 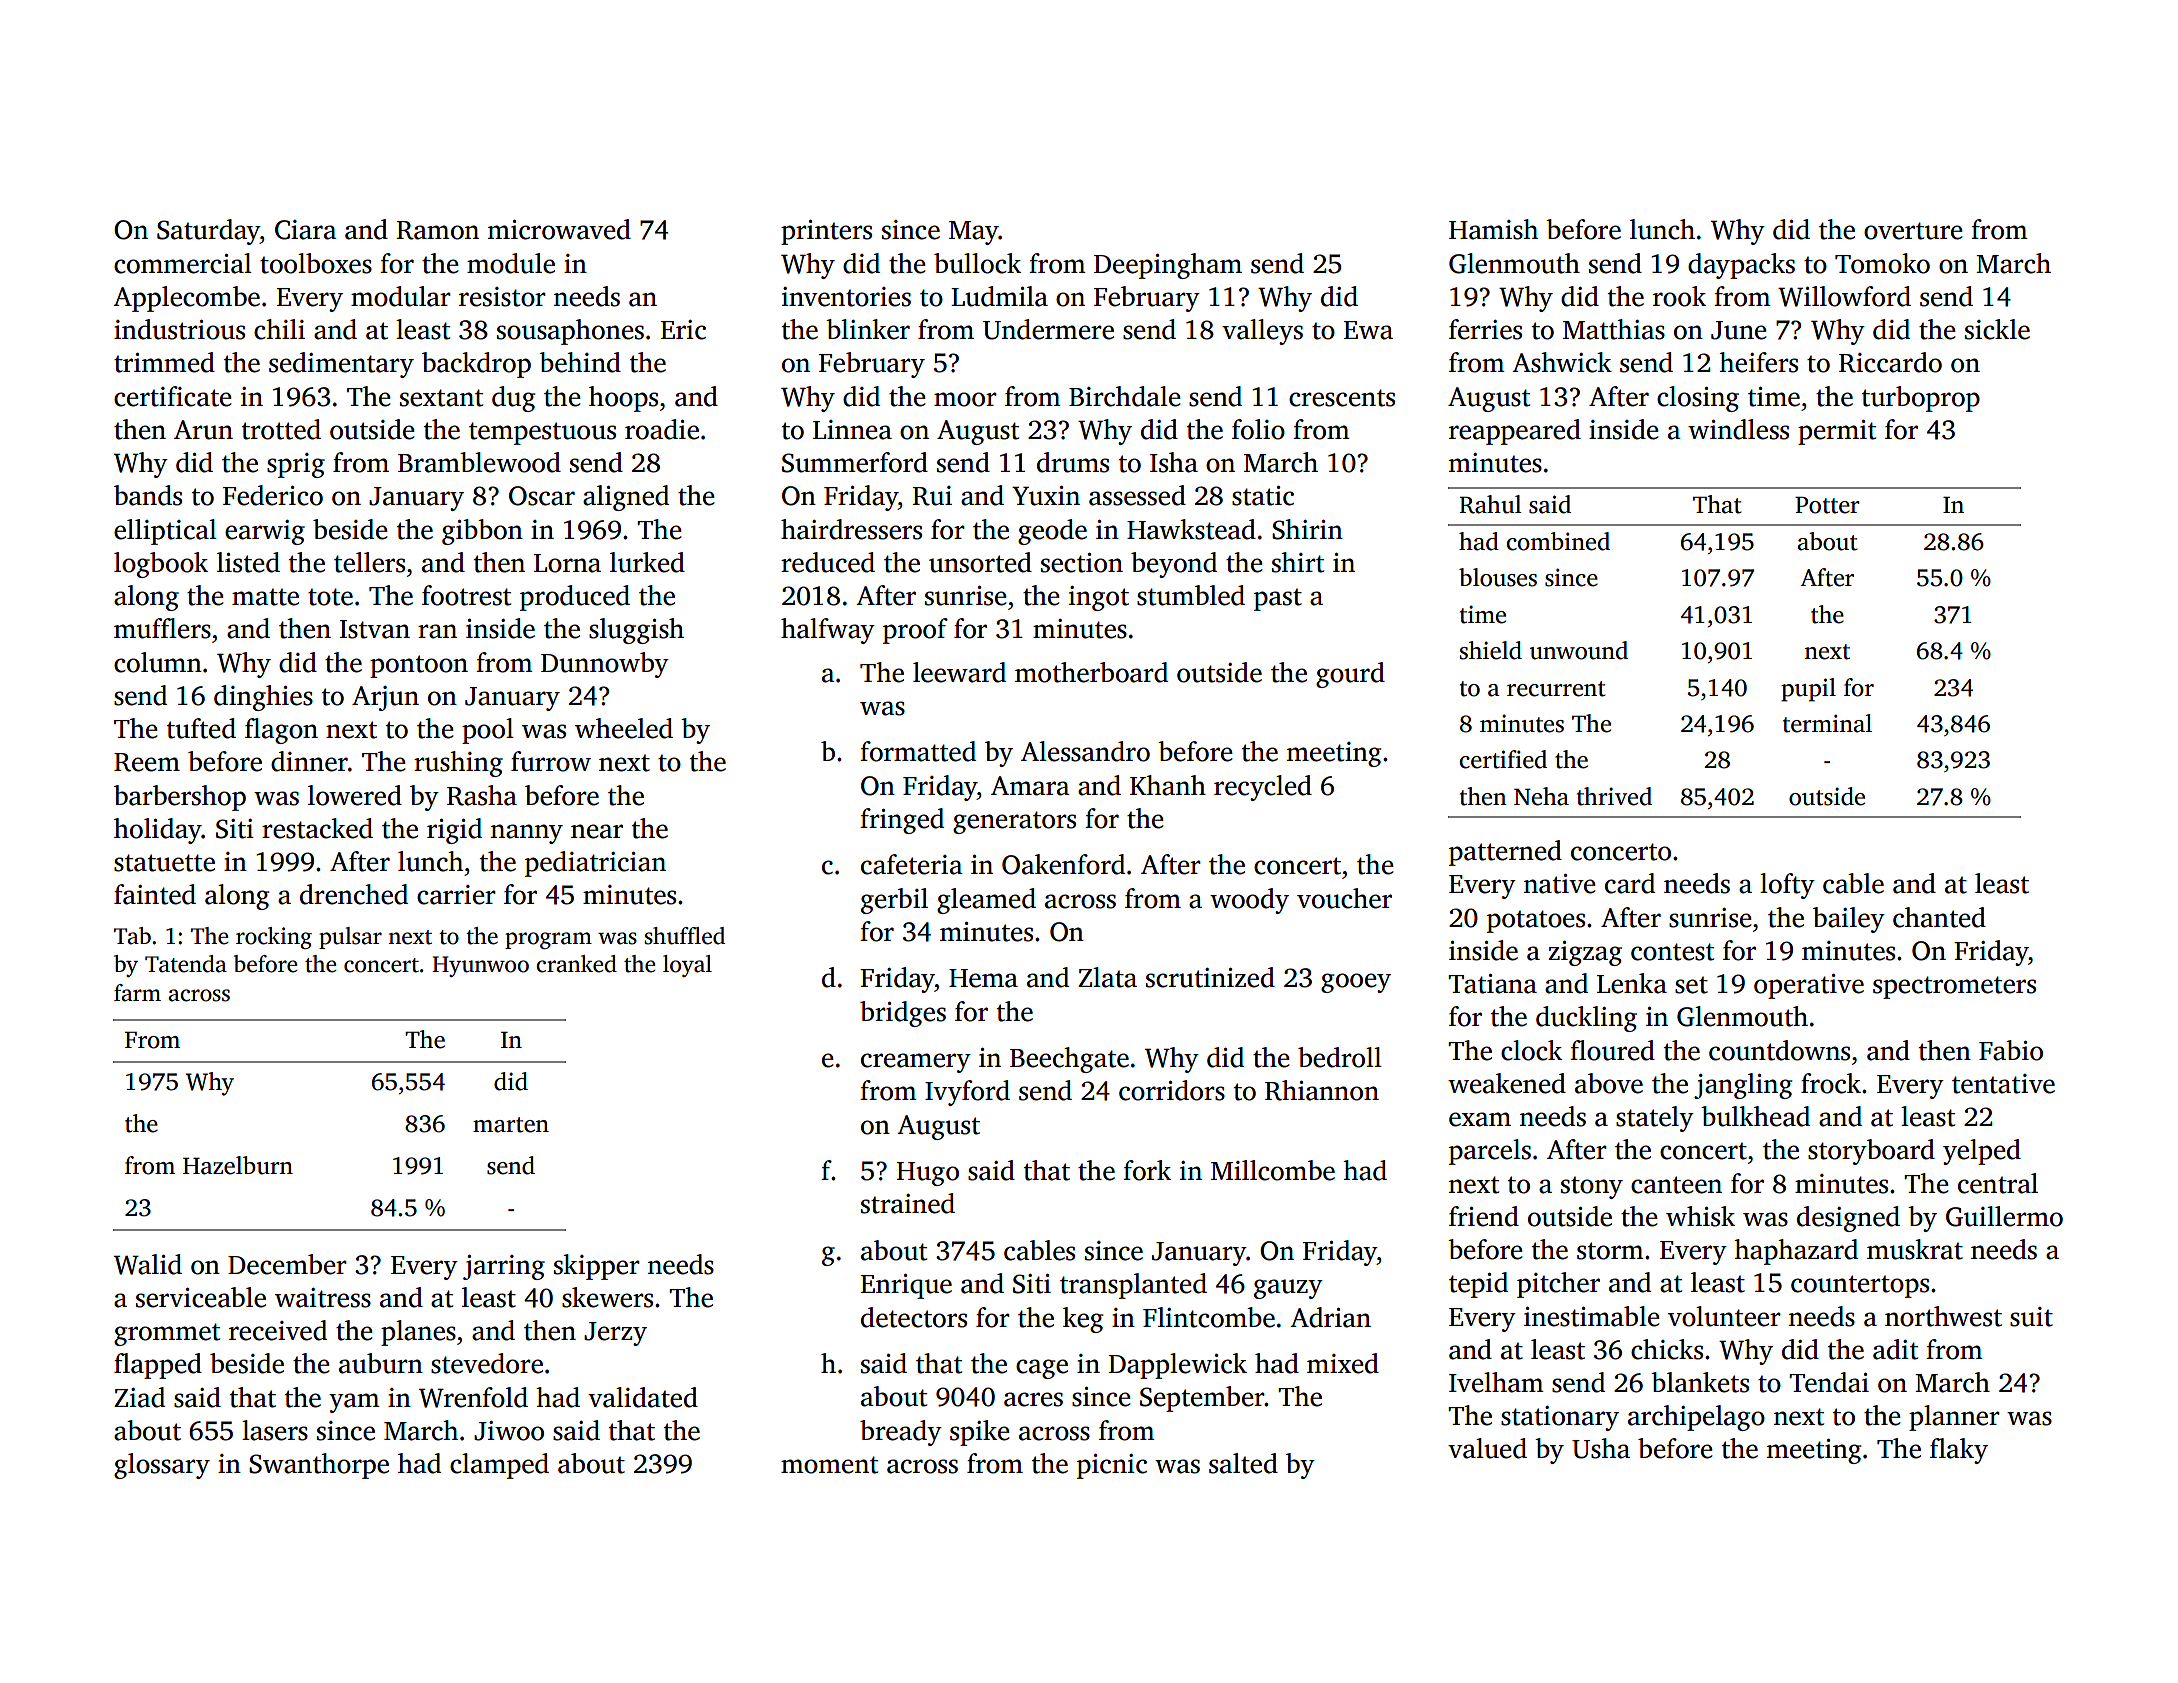 What do you see at coordinates (826, 232) in the screenshot?
I see `printers` at bounding box center [826, 232].
